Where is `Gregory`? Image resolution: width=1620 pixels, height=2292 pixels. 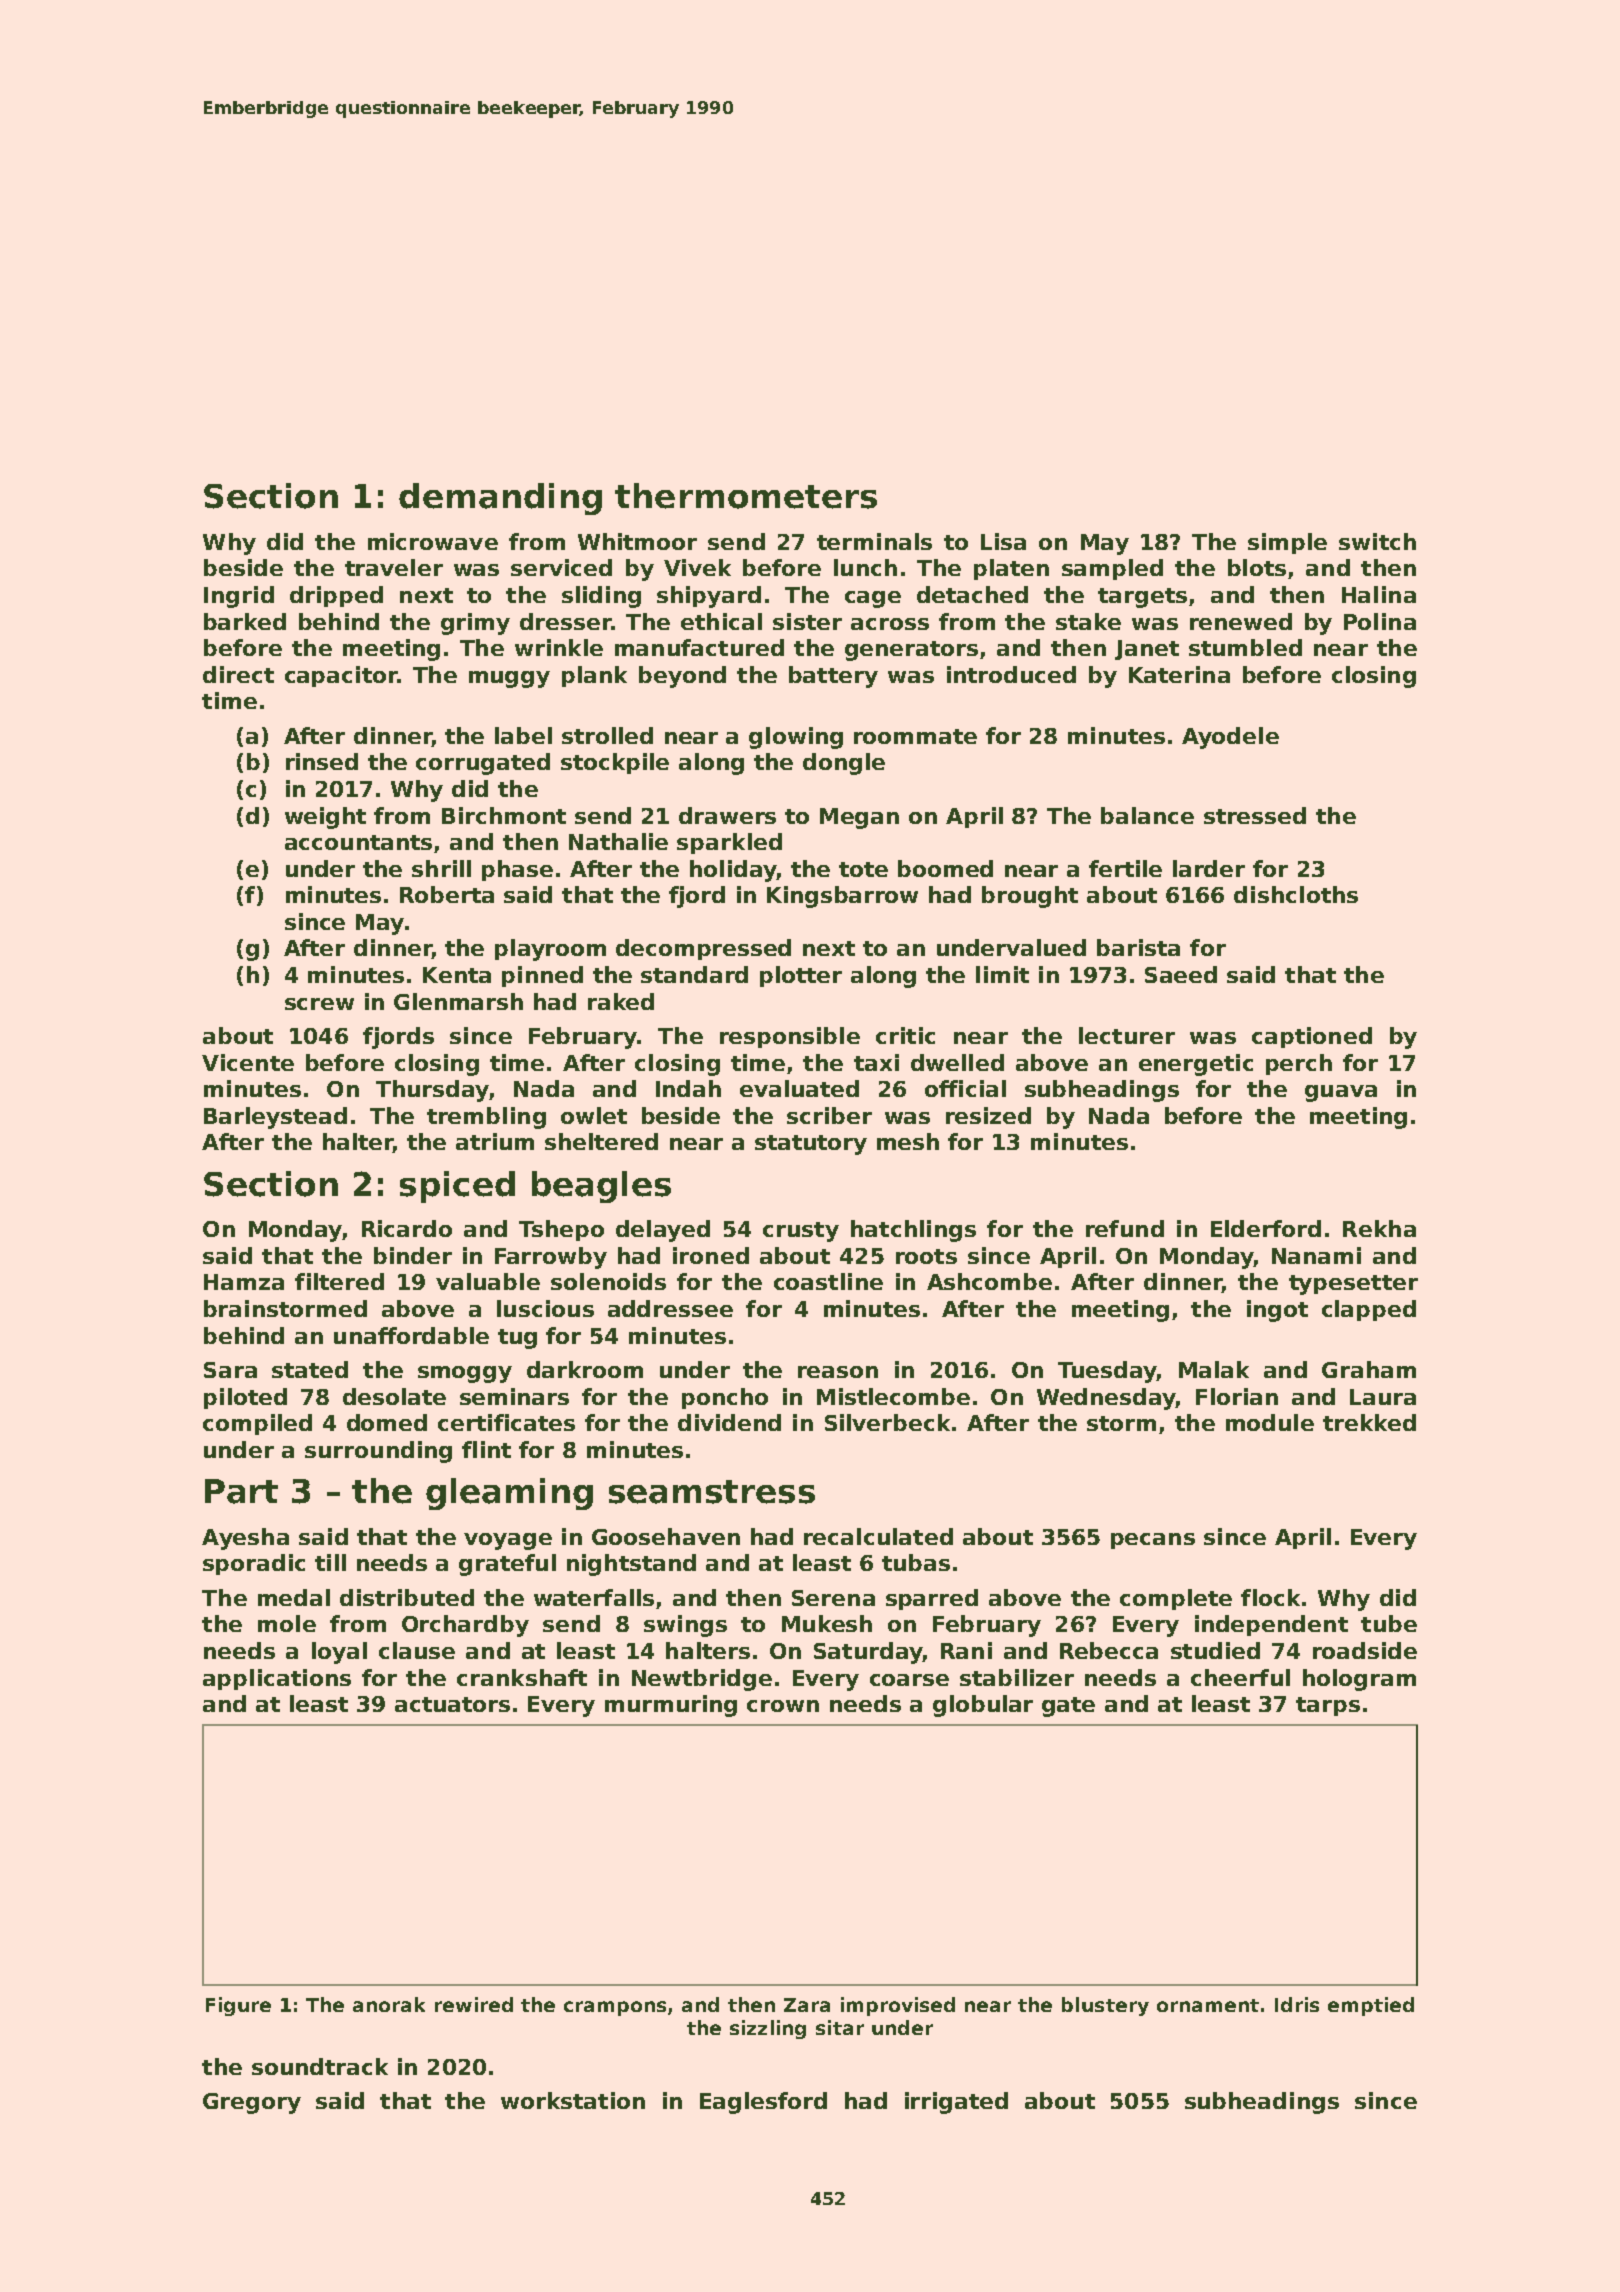
Gregory is located at coordinates (252, 2103).
